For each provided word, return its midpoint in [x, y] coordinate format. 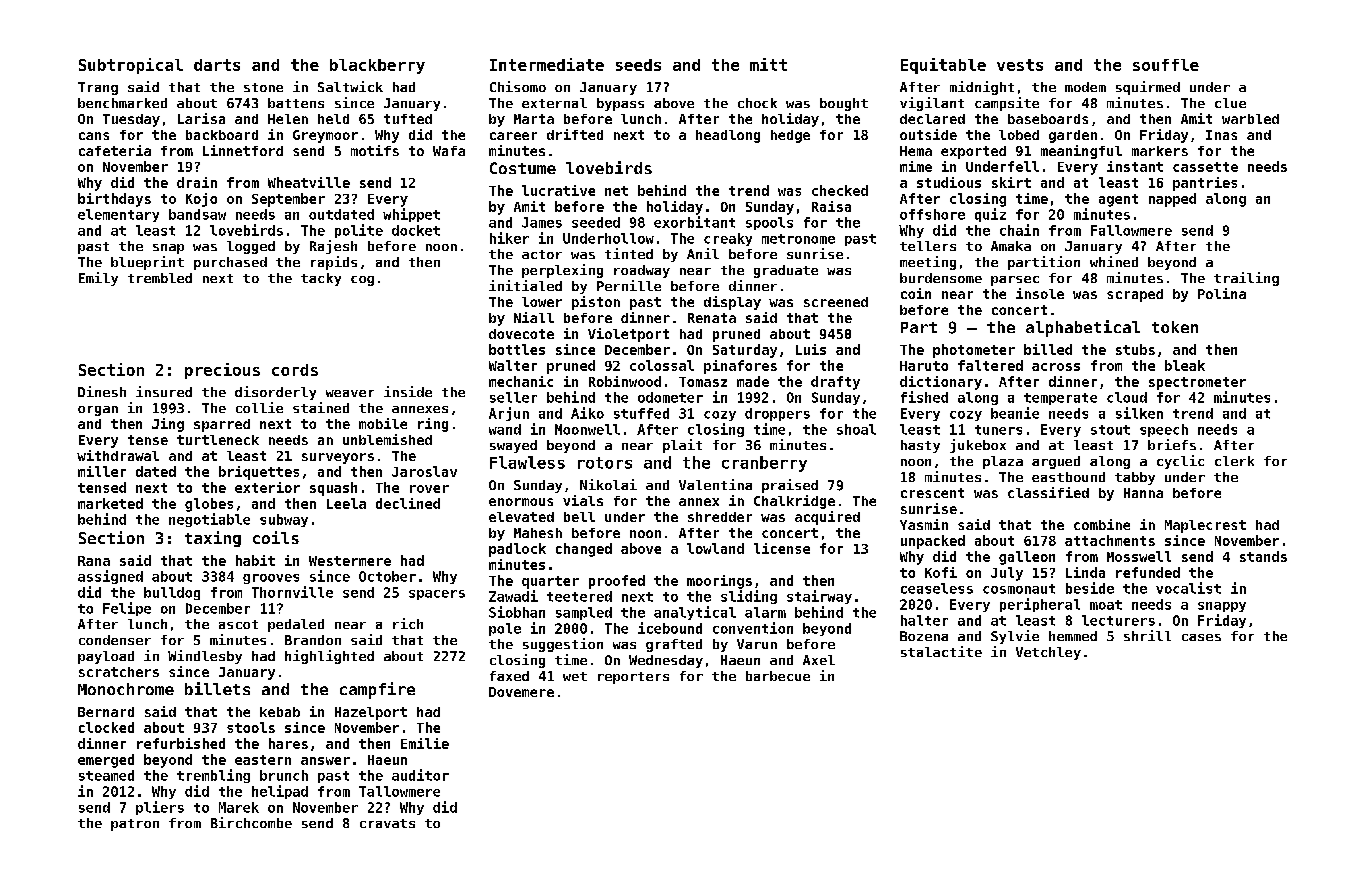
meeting [928, 263]
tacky [321, 279]
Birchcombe [251, 822]
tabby [1135, 478]
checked [840, 190]
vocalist [1188, 588]
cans [94, 136]
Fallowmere [1131, 230]
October [387, 576]
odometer [670, 397]
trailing [1246, 279]
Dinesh [102, 391]
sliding [749, 597]
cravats [387, 823]
